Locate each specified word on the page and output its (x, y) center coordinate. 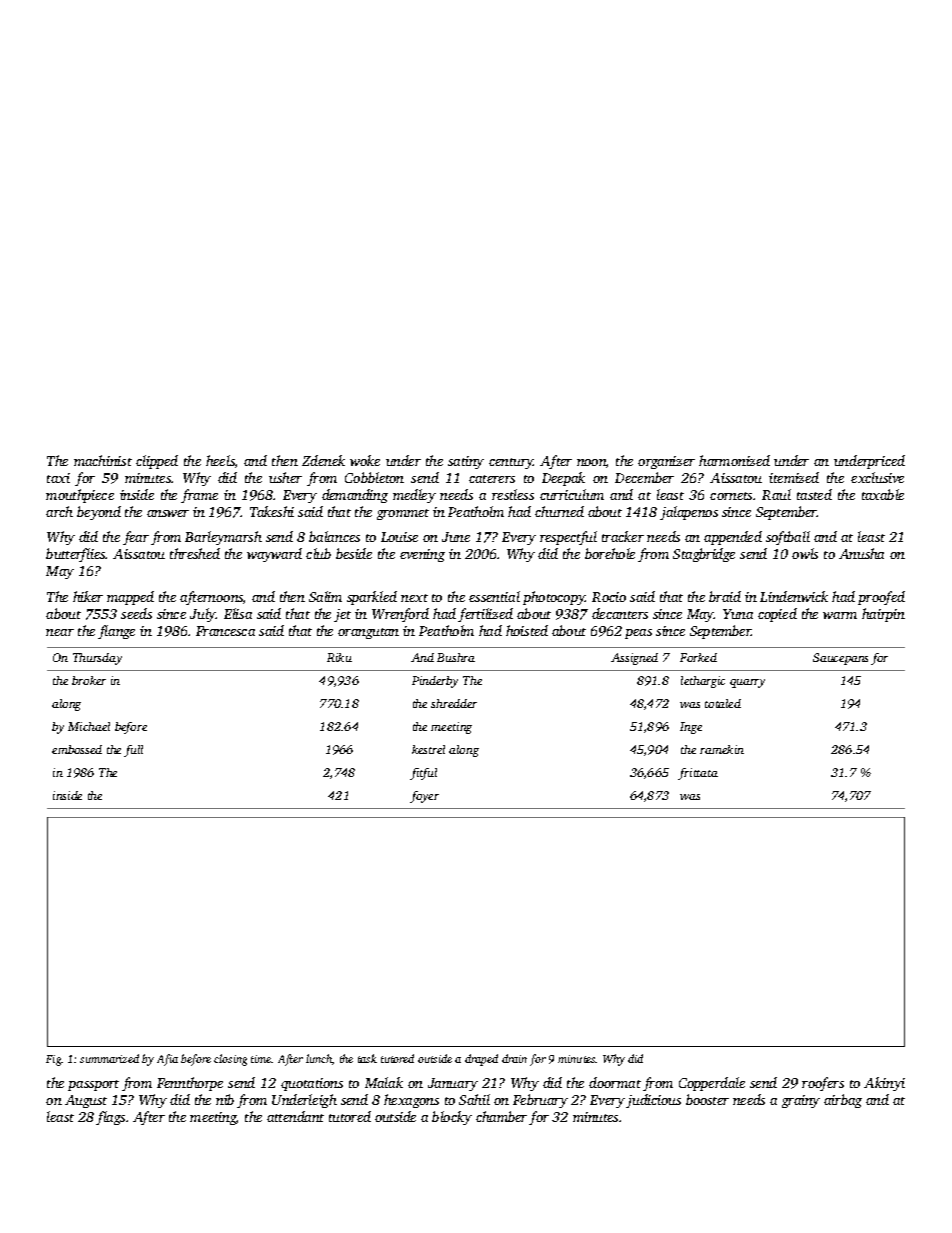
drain (514, 1058)
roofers (823, 1084)
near (60, 632)
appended (733, 538)
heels (220, 460)
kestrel (428, 749)
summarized (109, 1058)
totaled (723, 703)
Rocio (609, 597)
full (133, 751)
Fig (53, 1060)
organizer (666, 462)
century (511, 463)
